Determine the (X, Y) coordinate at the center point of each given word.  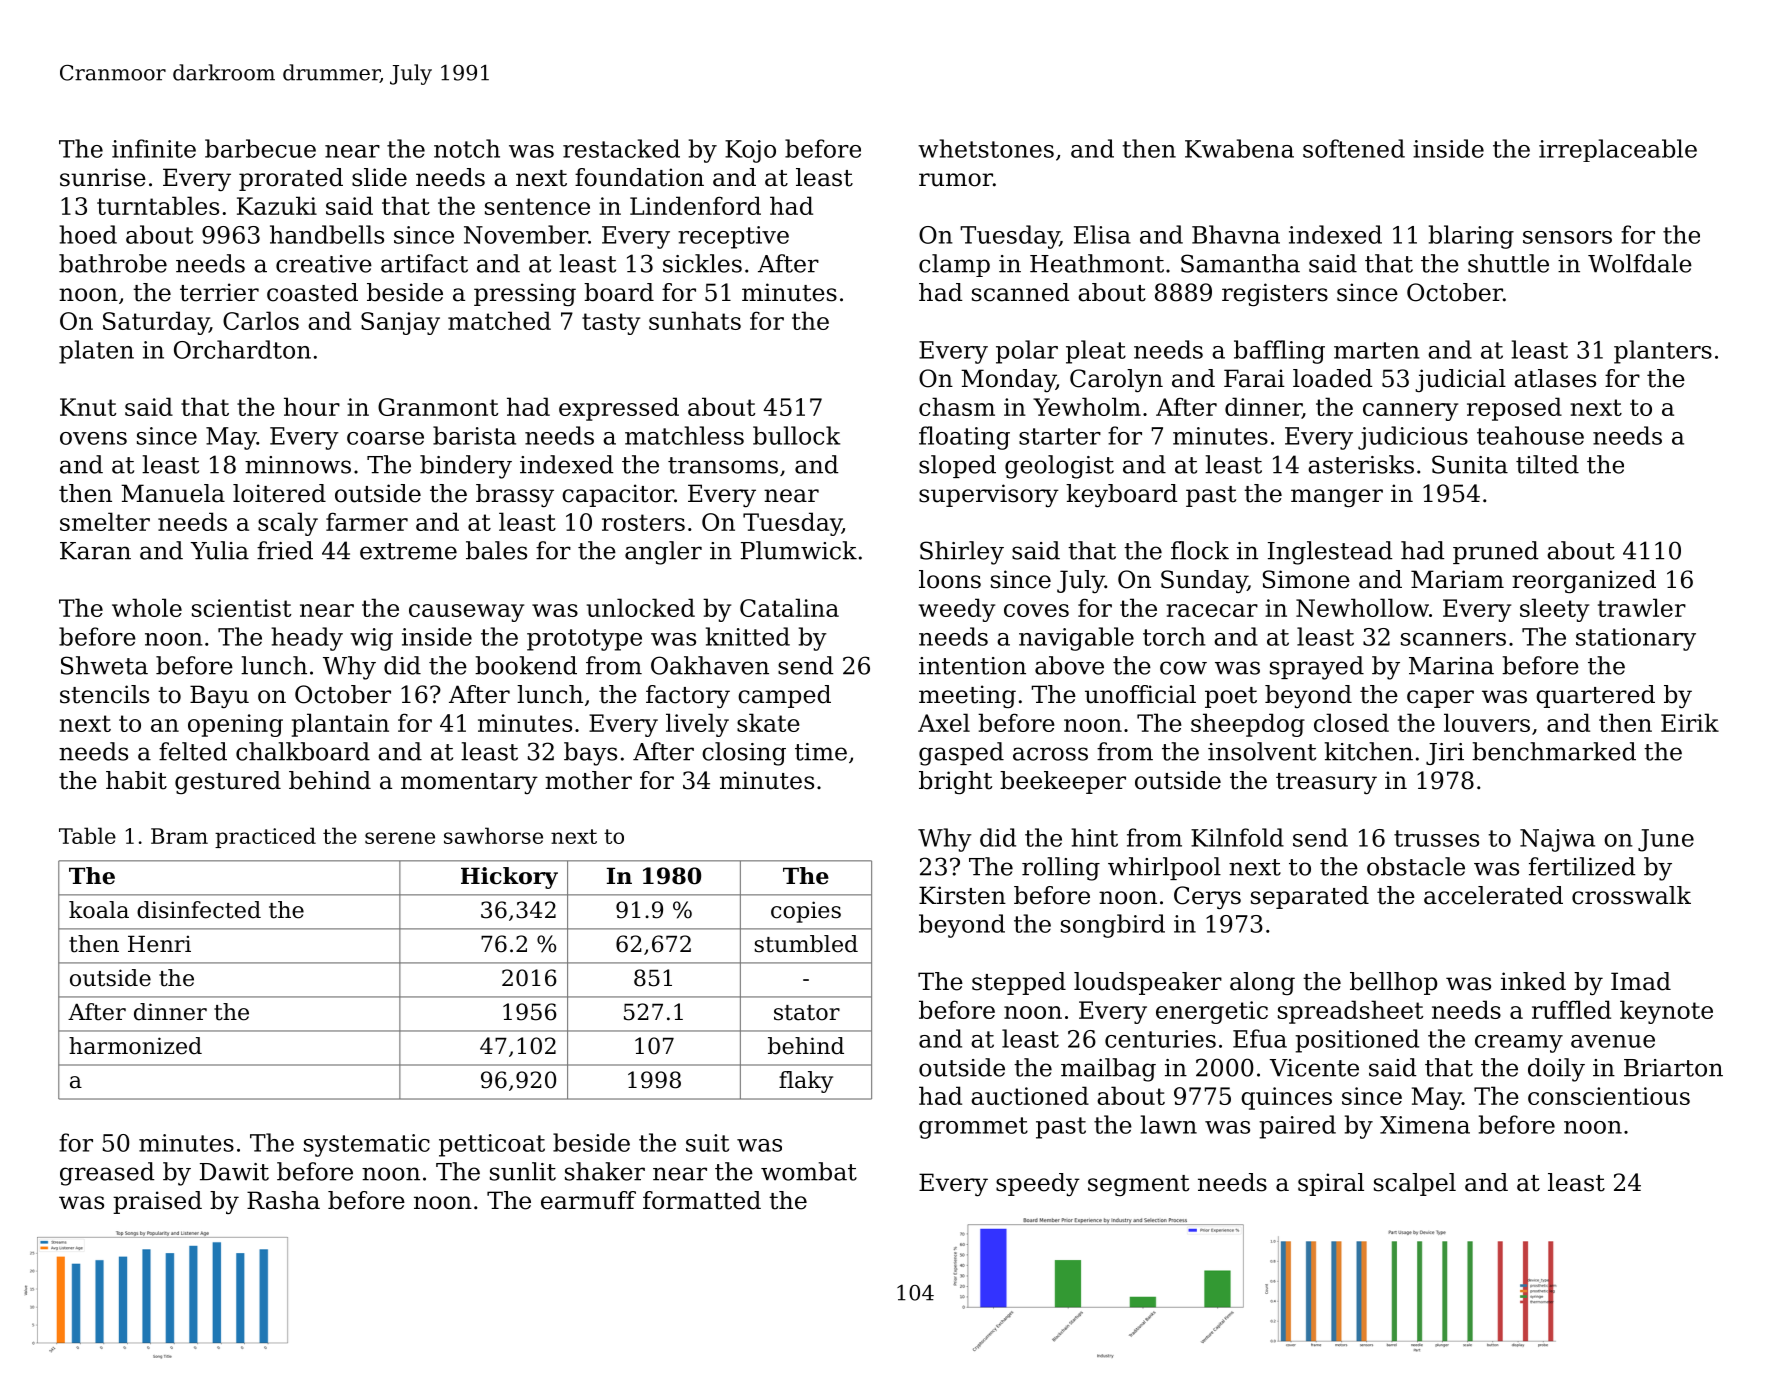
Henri (159, 944)
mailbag (1108, 1070)
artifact (424, 263)
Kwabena (1239, 148)
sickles (702, 263)
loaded (1333, 378)
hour (312, 406)
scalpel (1415, 1184)
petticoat (492, 1145)
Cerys (1207, 897)
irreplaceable (1618, 150)
